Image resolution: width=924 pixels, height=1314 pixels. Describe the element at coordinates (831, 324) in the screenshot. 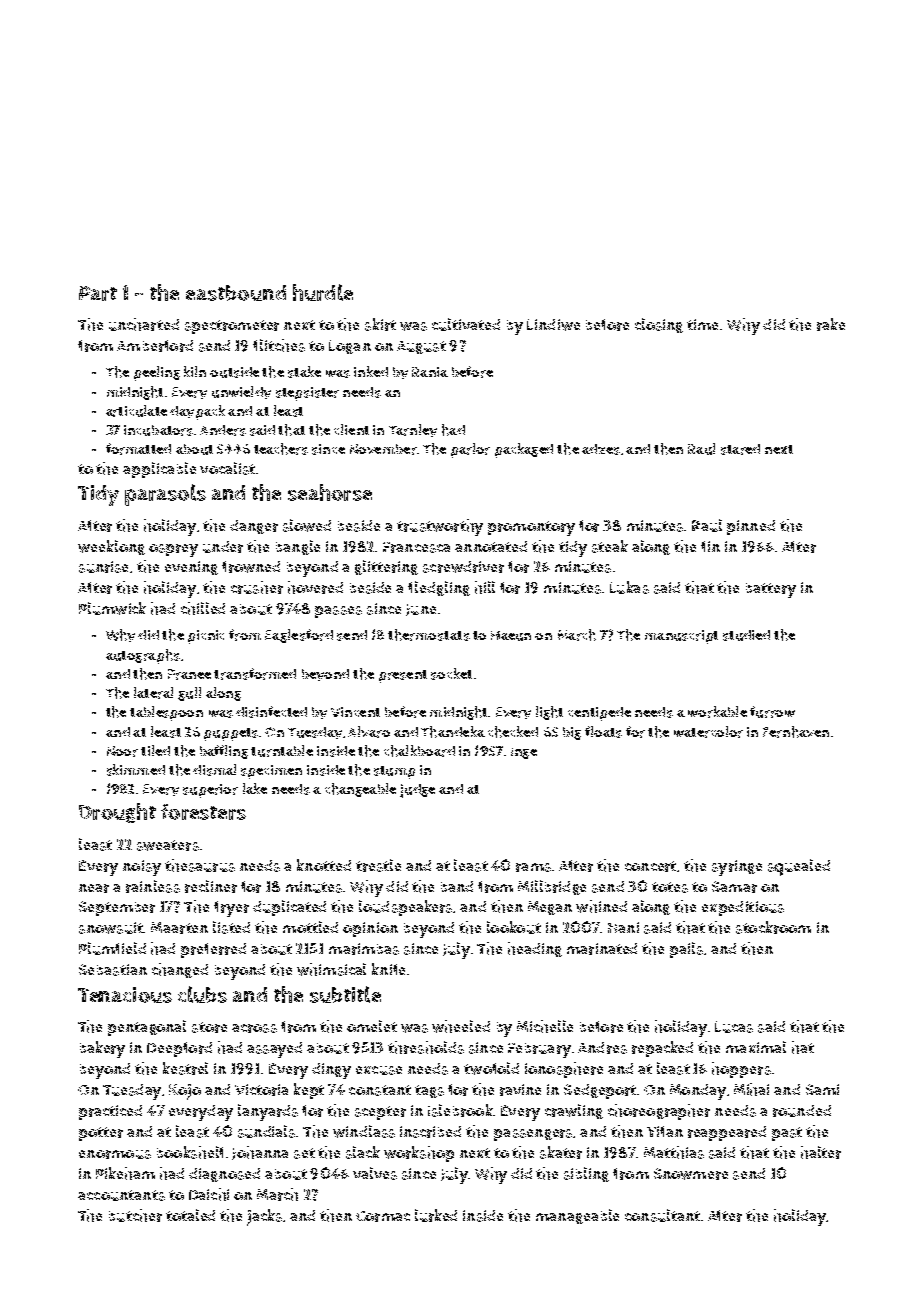

I see `rake` at that location.
